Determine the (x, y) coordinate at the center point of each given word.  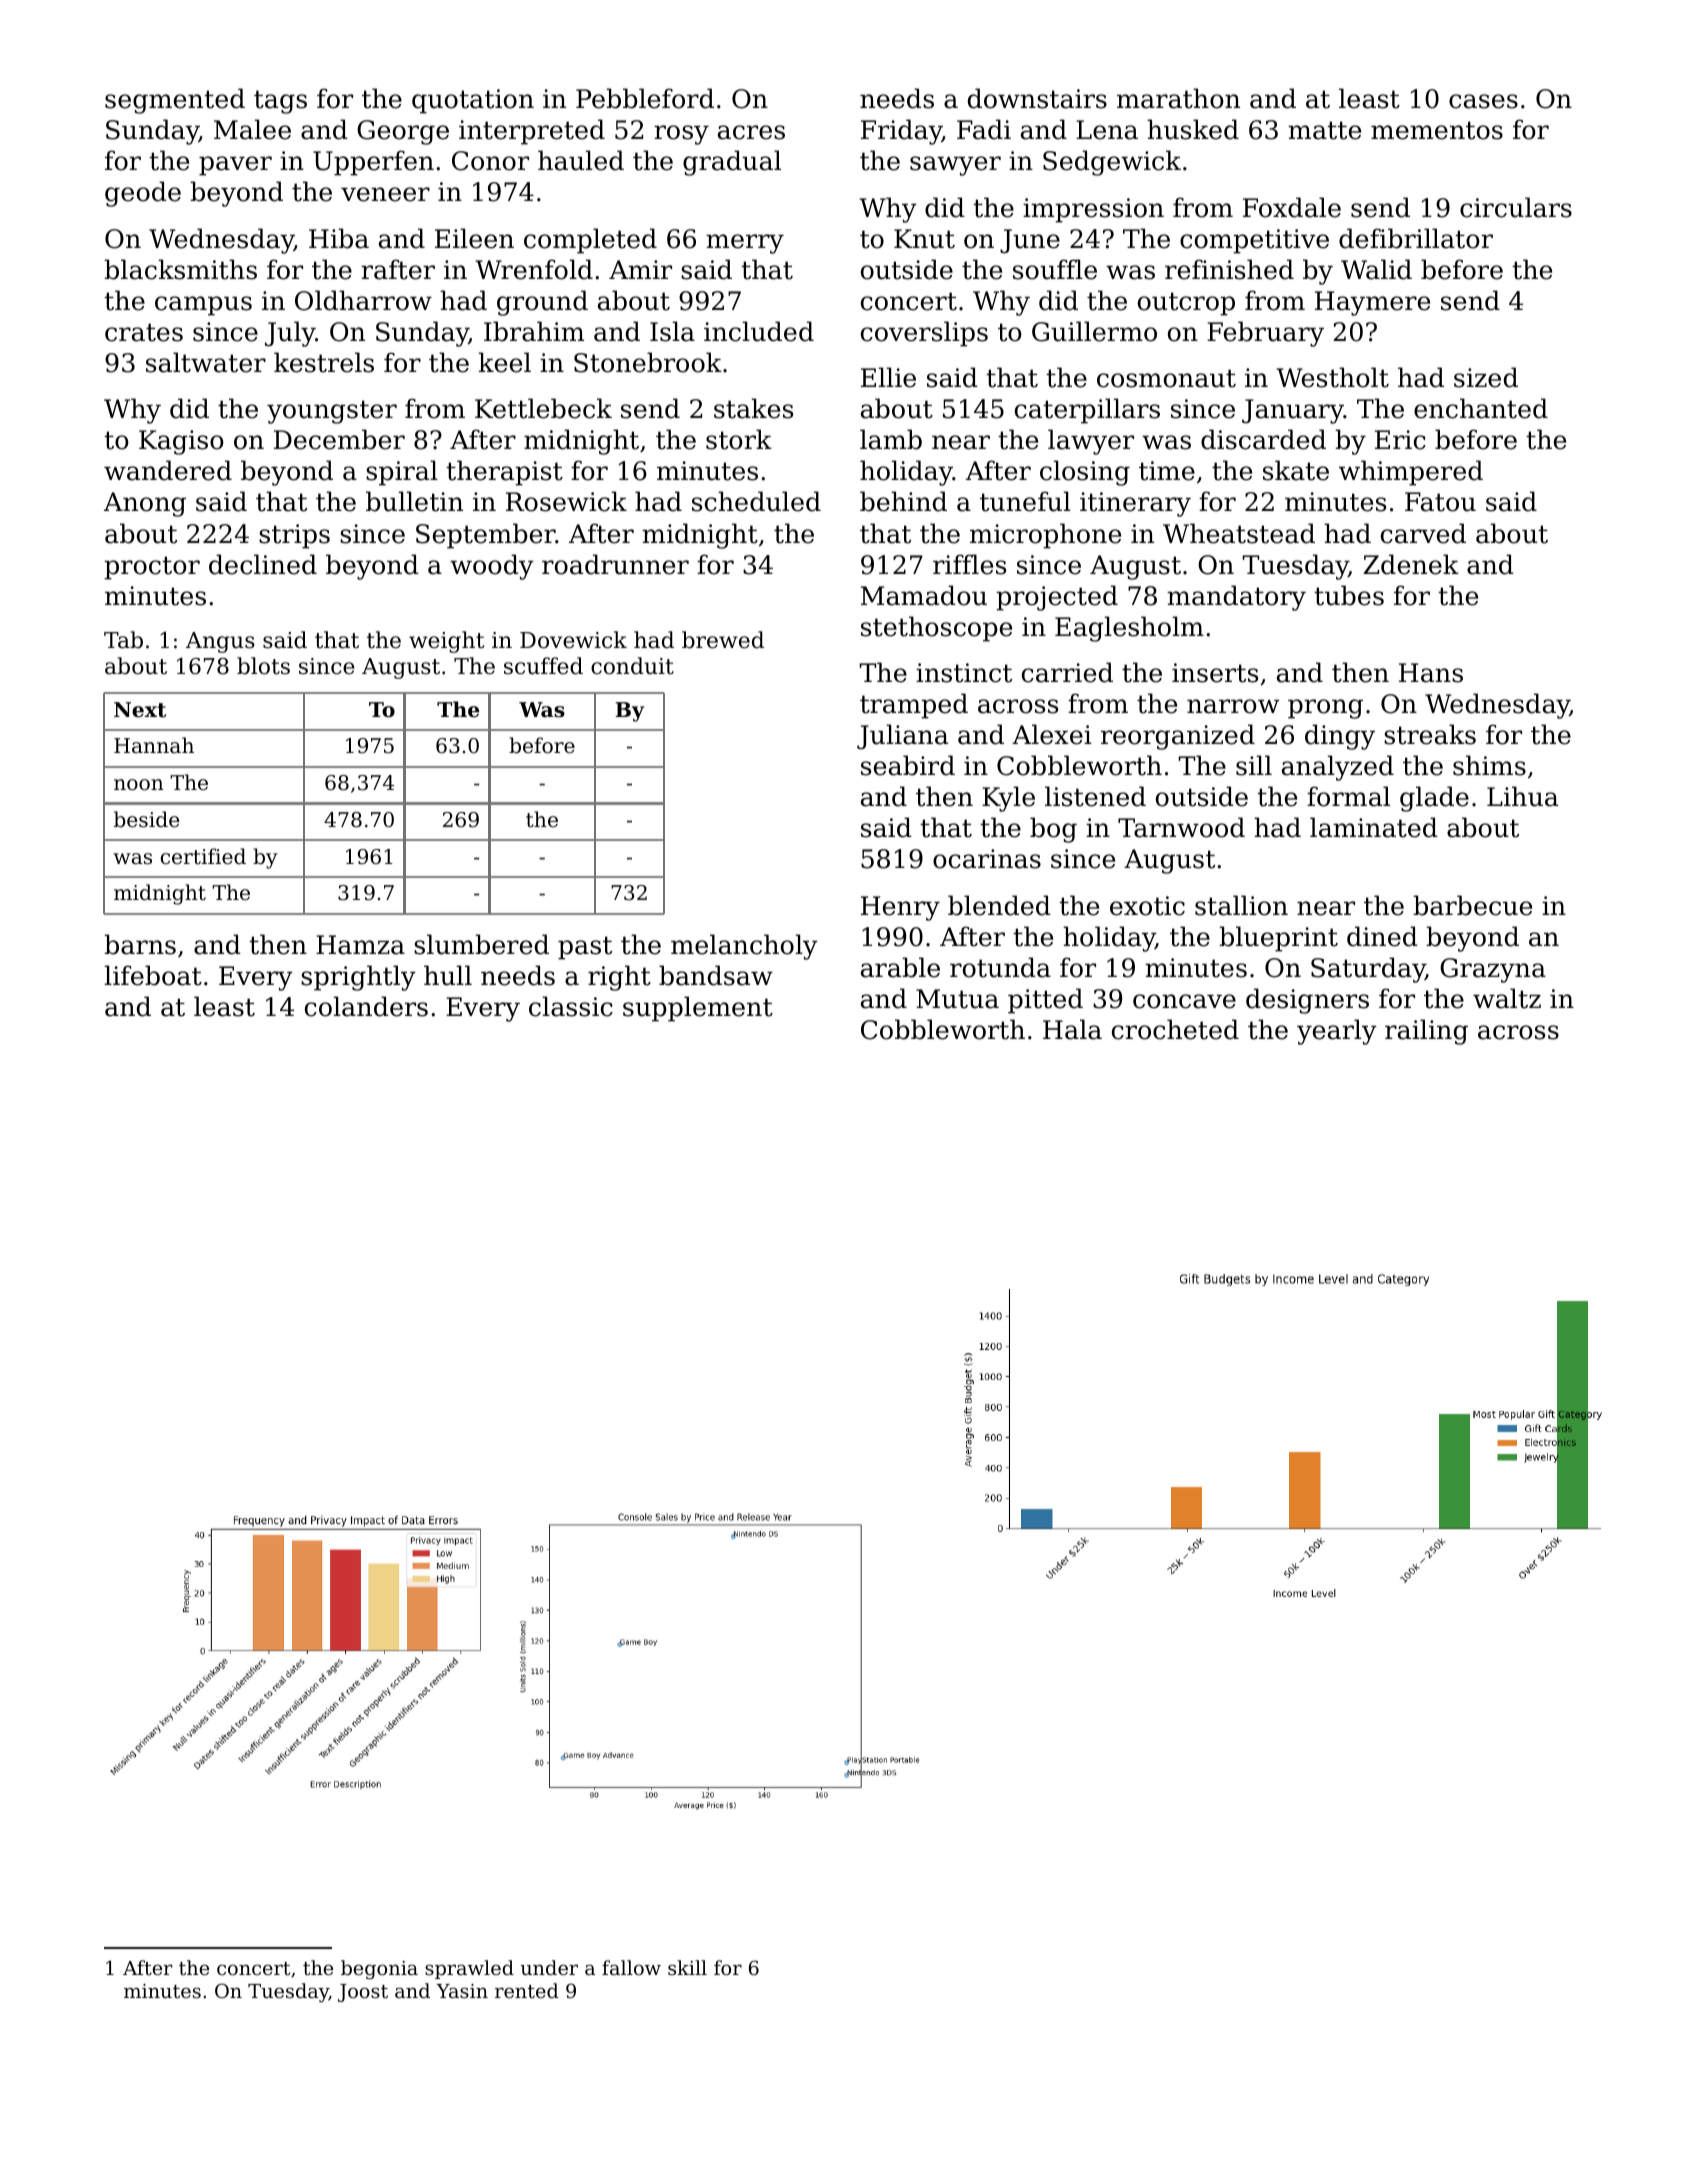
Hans (1431, 673)
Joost (363, 1993)
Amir (640, 269)
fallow (631, 1967)
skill (687, 1967)
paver (235, 166)
